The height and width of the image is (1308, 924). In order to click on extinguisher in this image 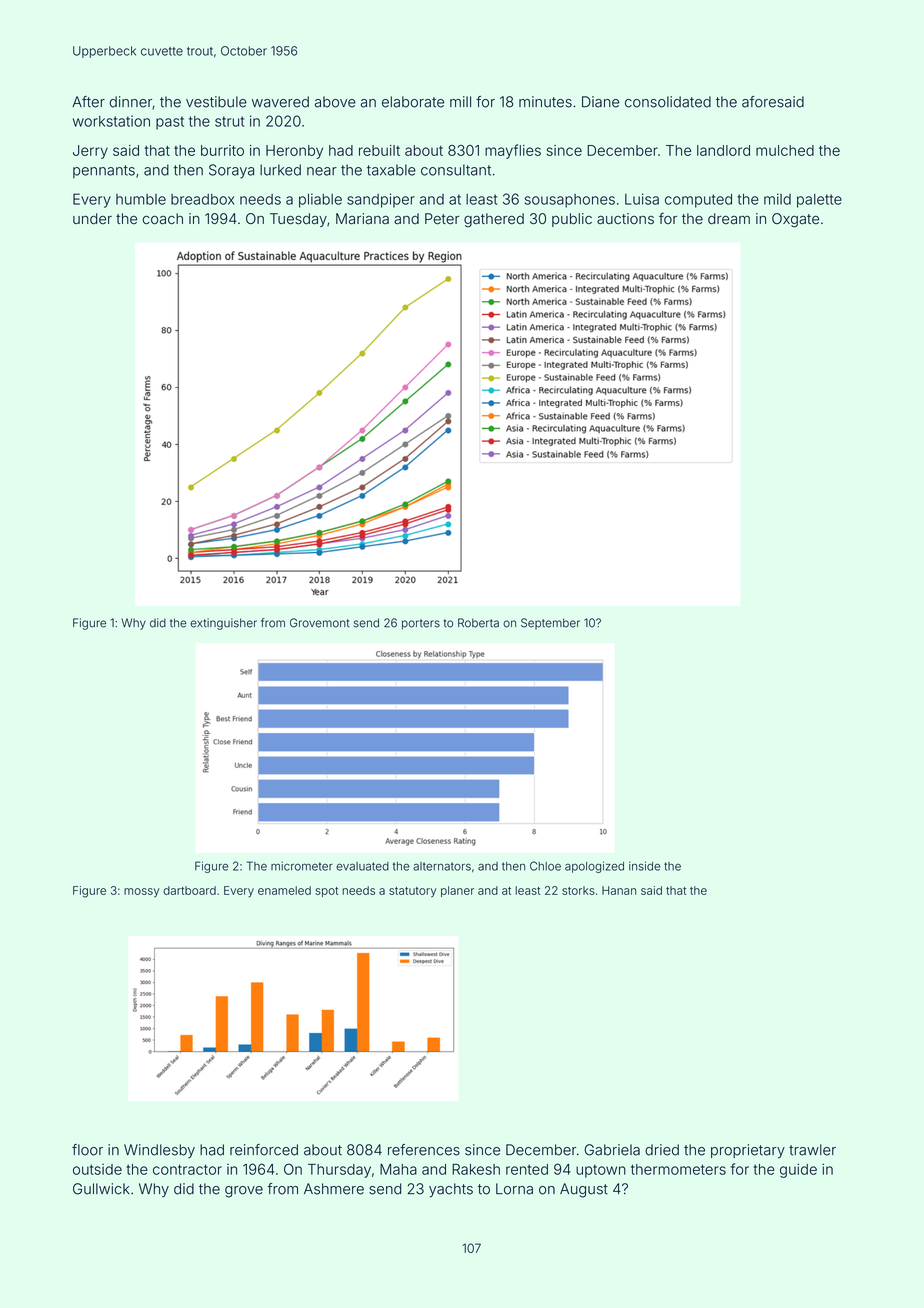, I will do `click(223, 624)`.
